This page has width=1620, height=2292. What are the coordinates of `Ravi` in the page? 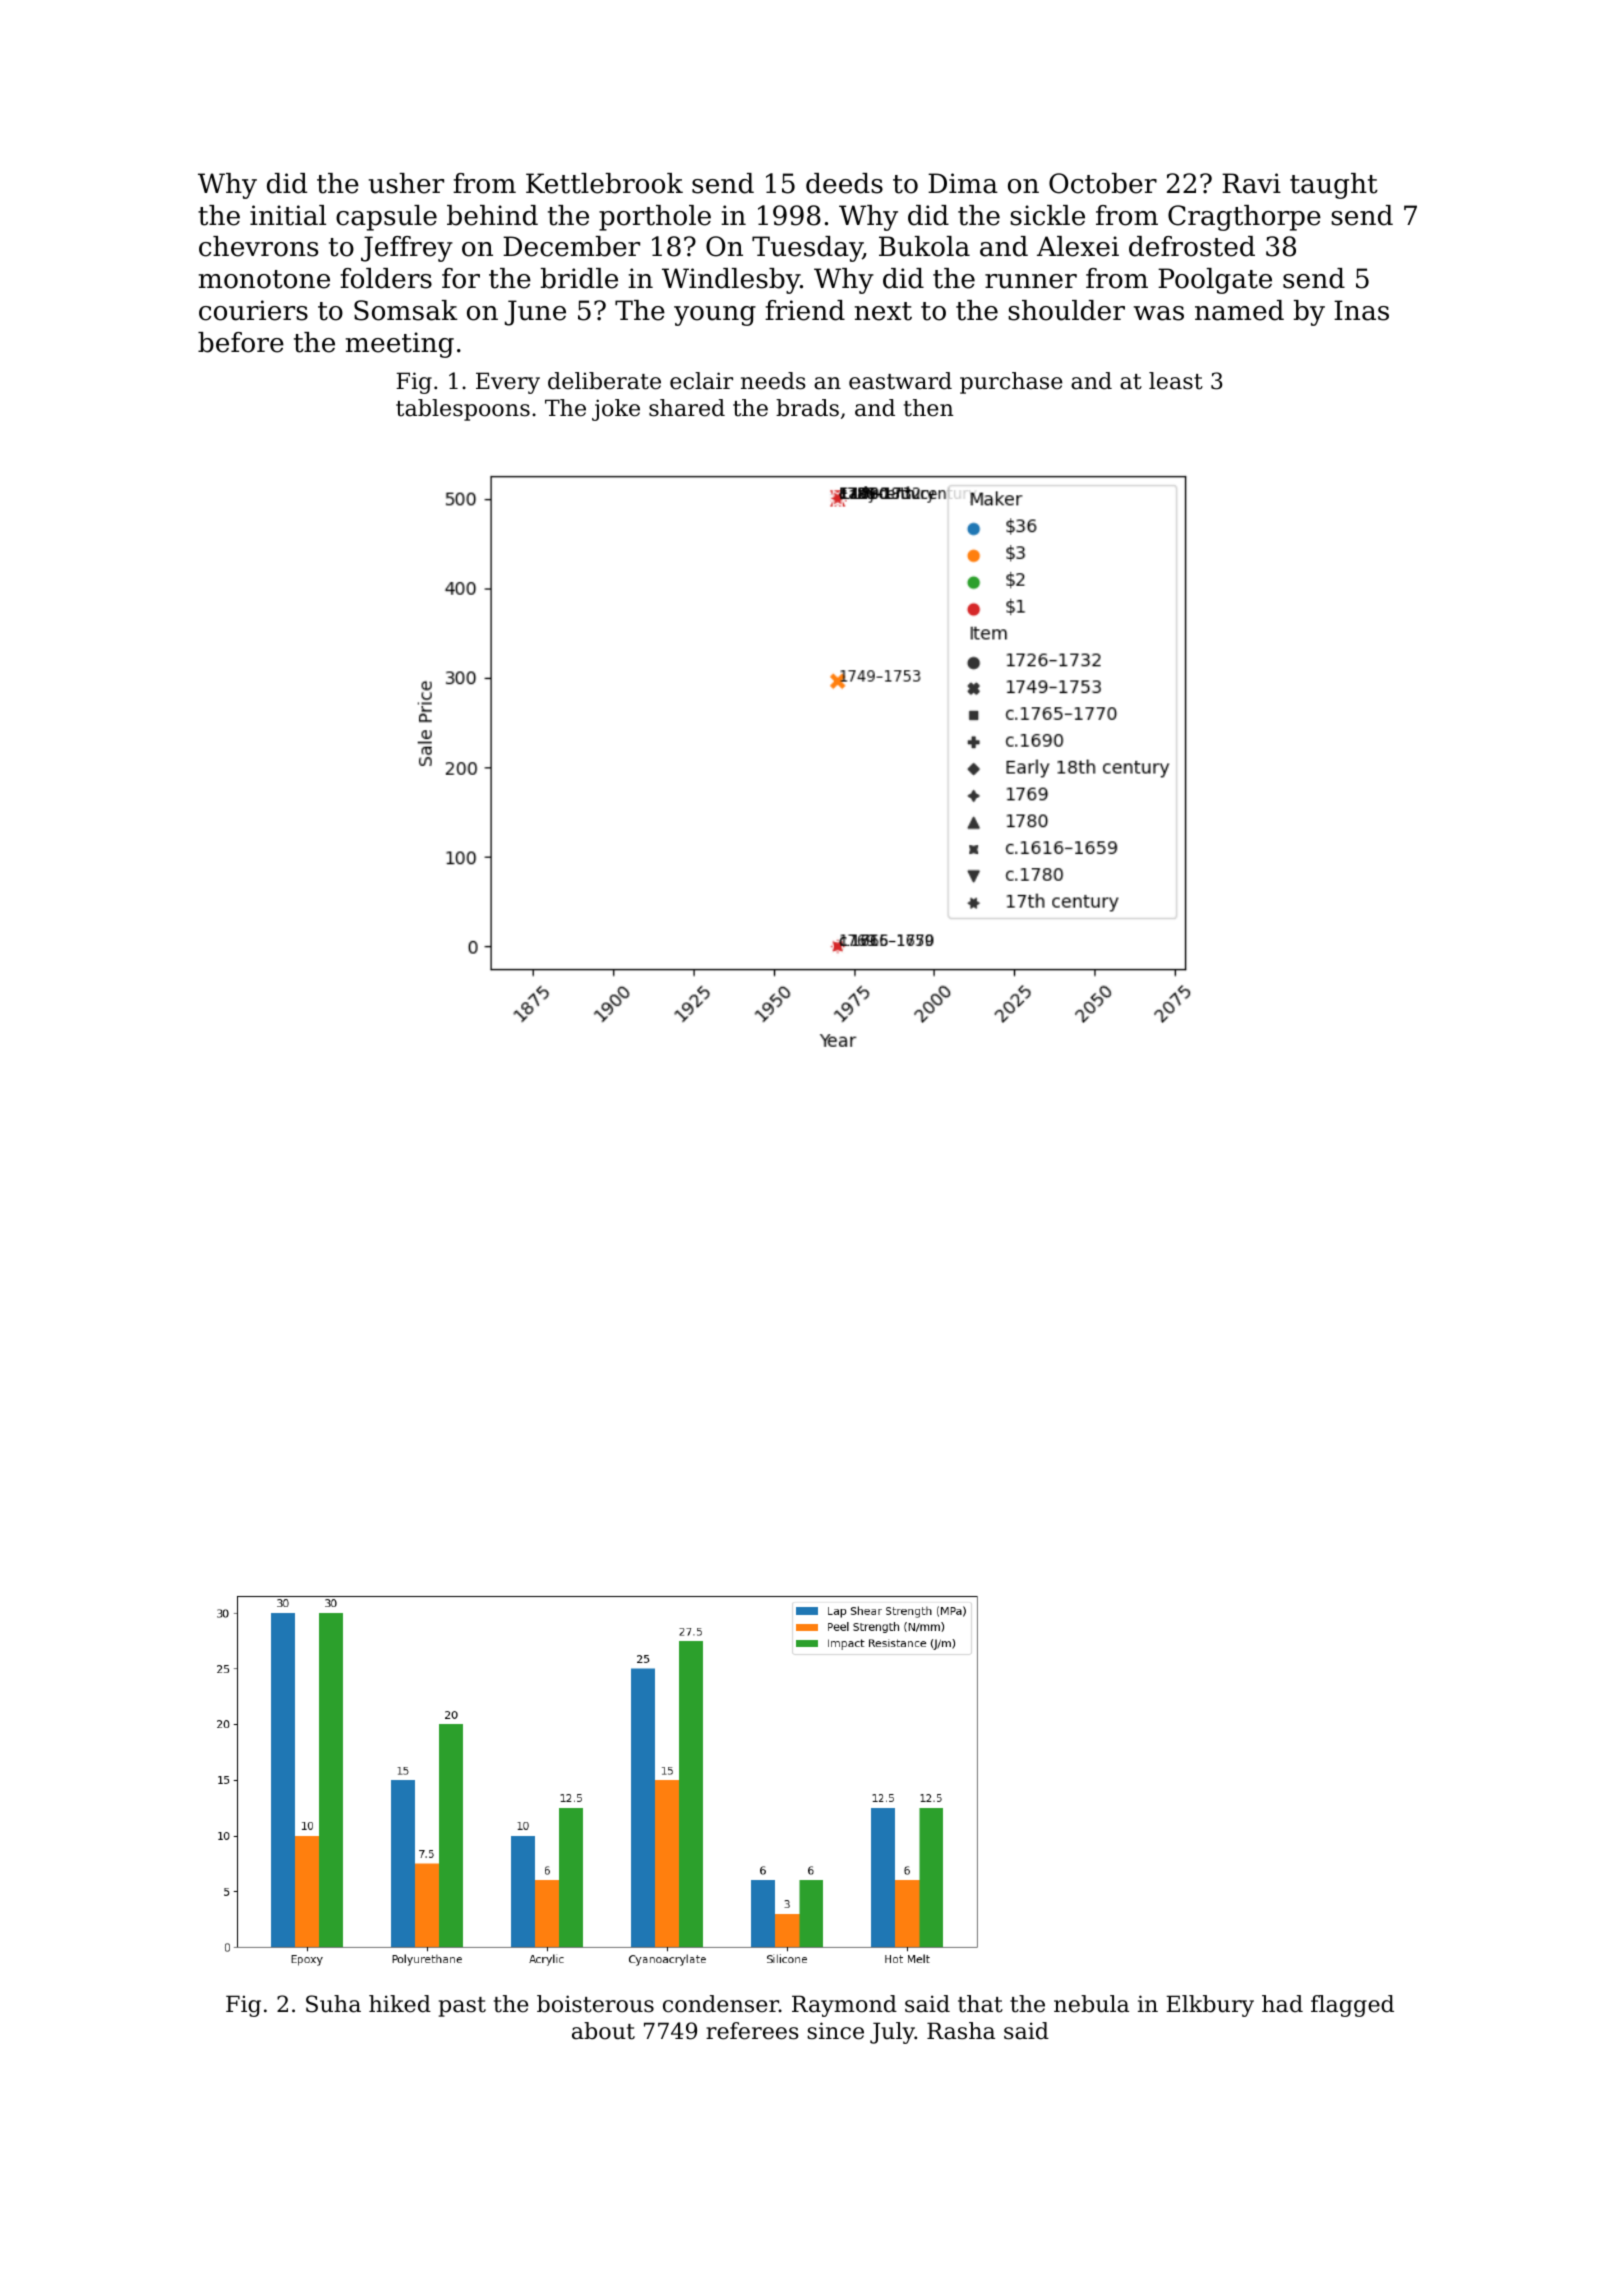 It's located at (1251, 183).
